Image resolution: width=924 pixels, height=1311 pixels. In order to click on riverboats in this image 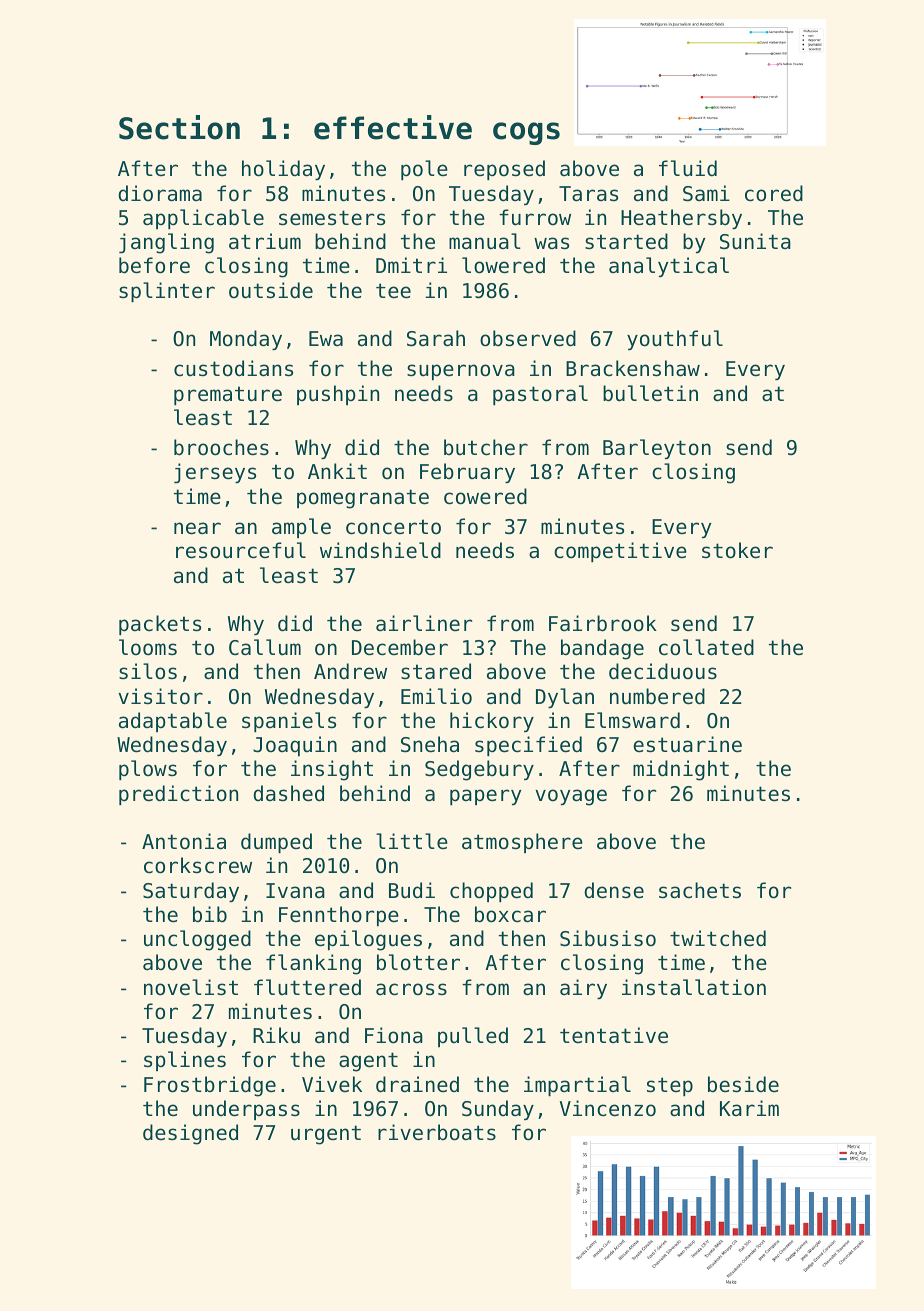, I will do `click(437, 1132)`.
